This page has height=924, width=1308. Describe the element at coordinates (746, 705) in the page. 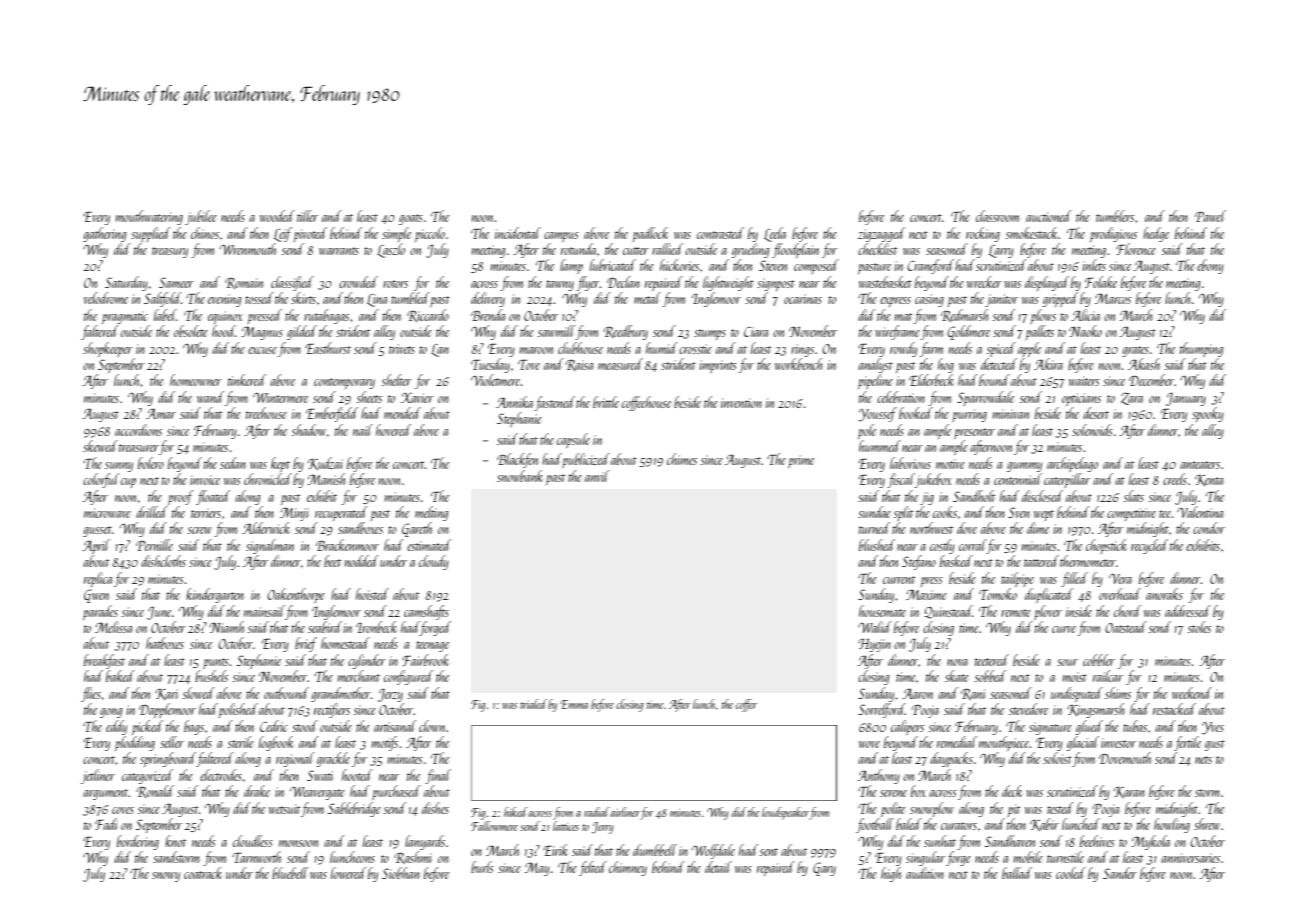

I see `coffer` at that location.
